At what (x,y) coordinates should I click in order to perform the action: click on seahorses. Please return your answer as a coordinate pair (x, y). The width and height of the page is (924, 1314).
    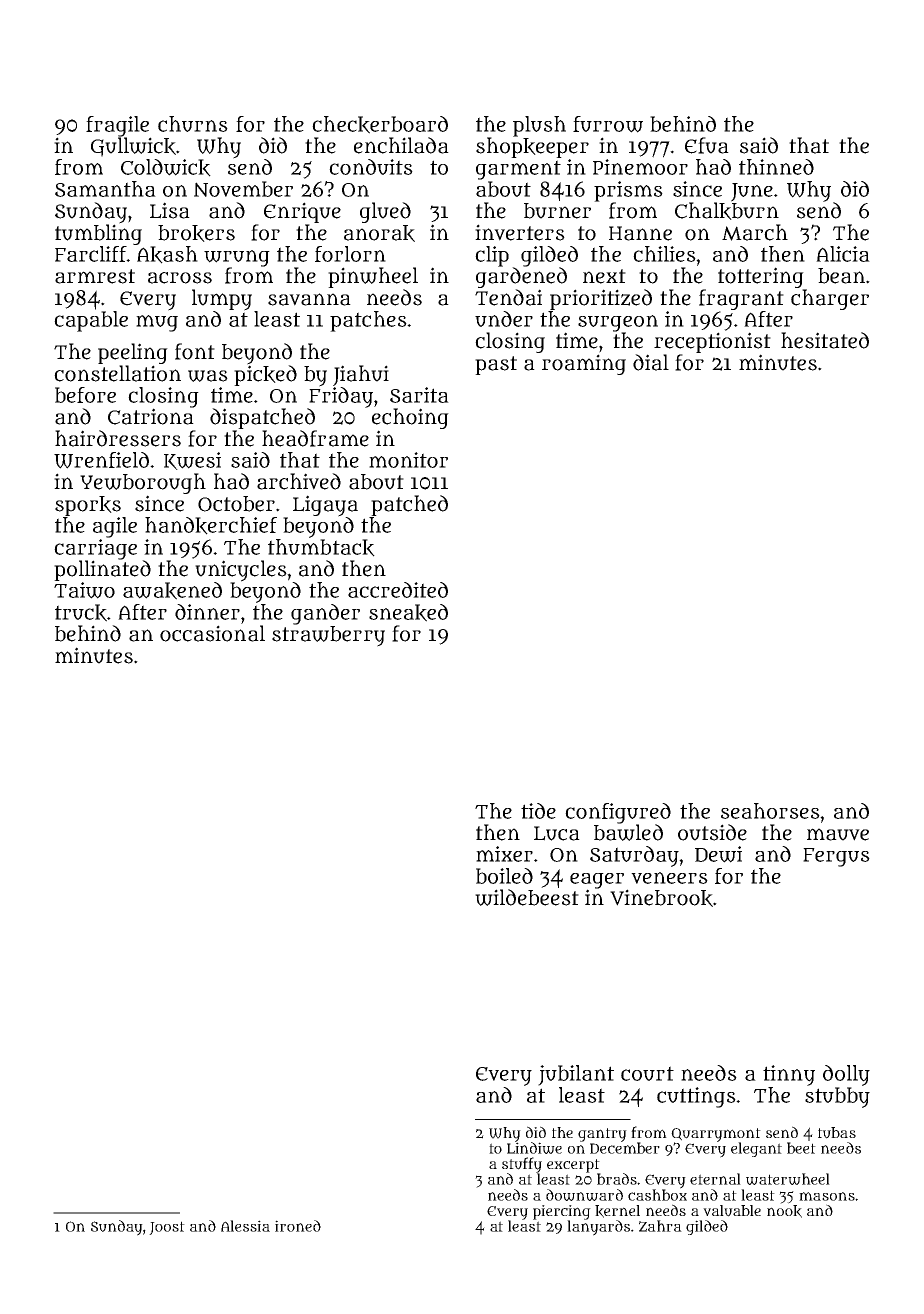
    Looking at the image, I should click on (770, 811).
